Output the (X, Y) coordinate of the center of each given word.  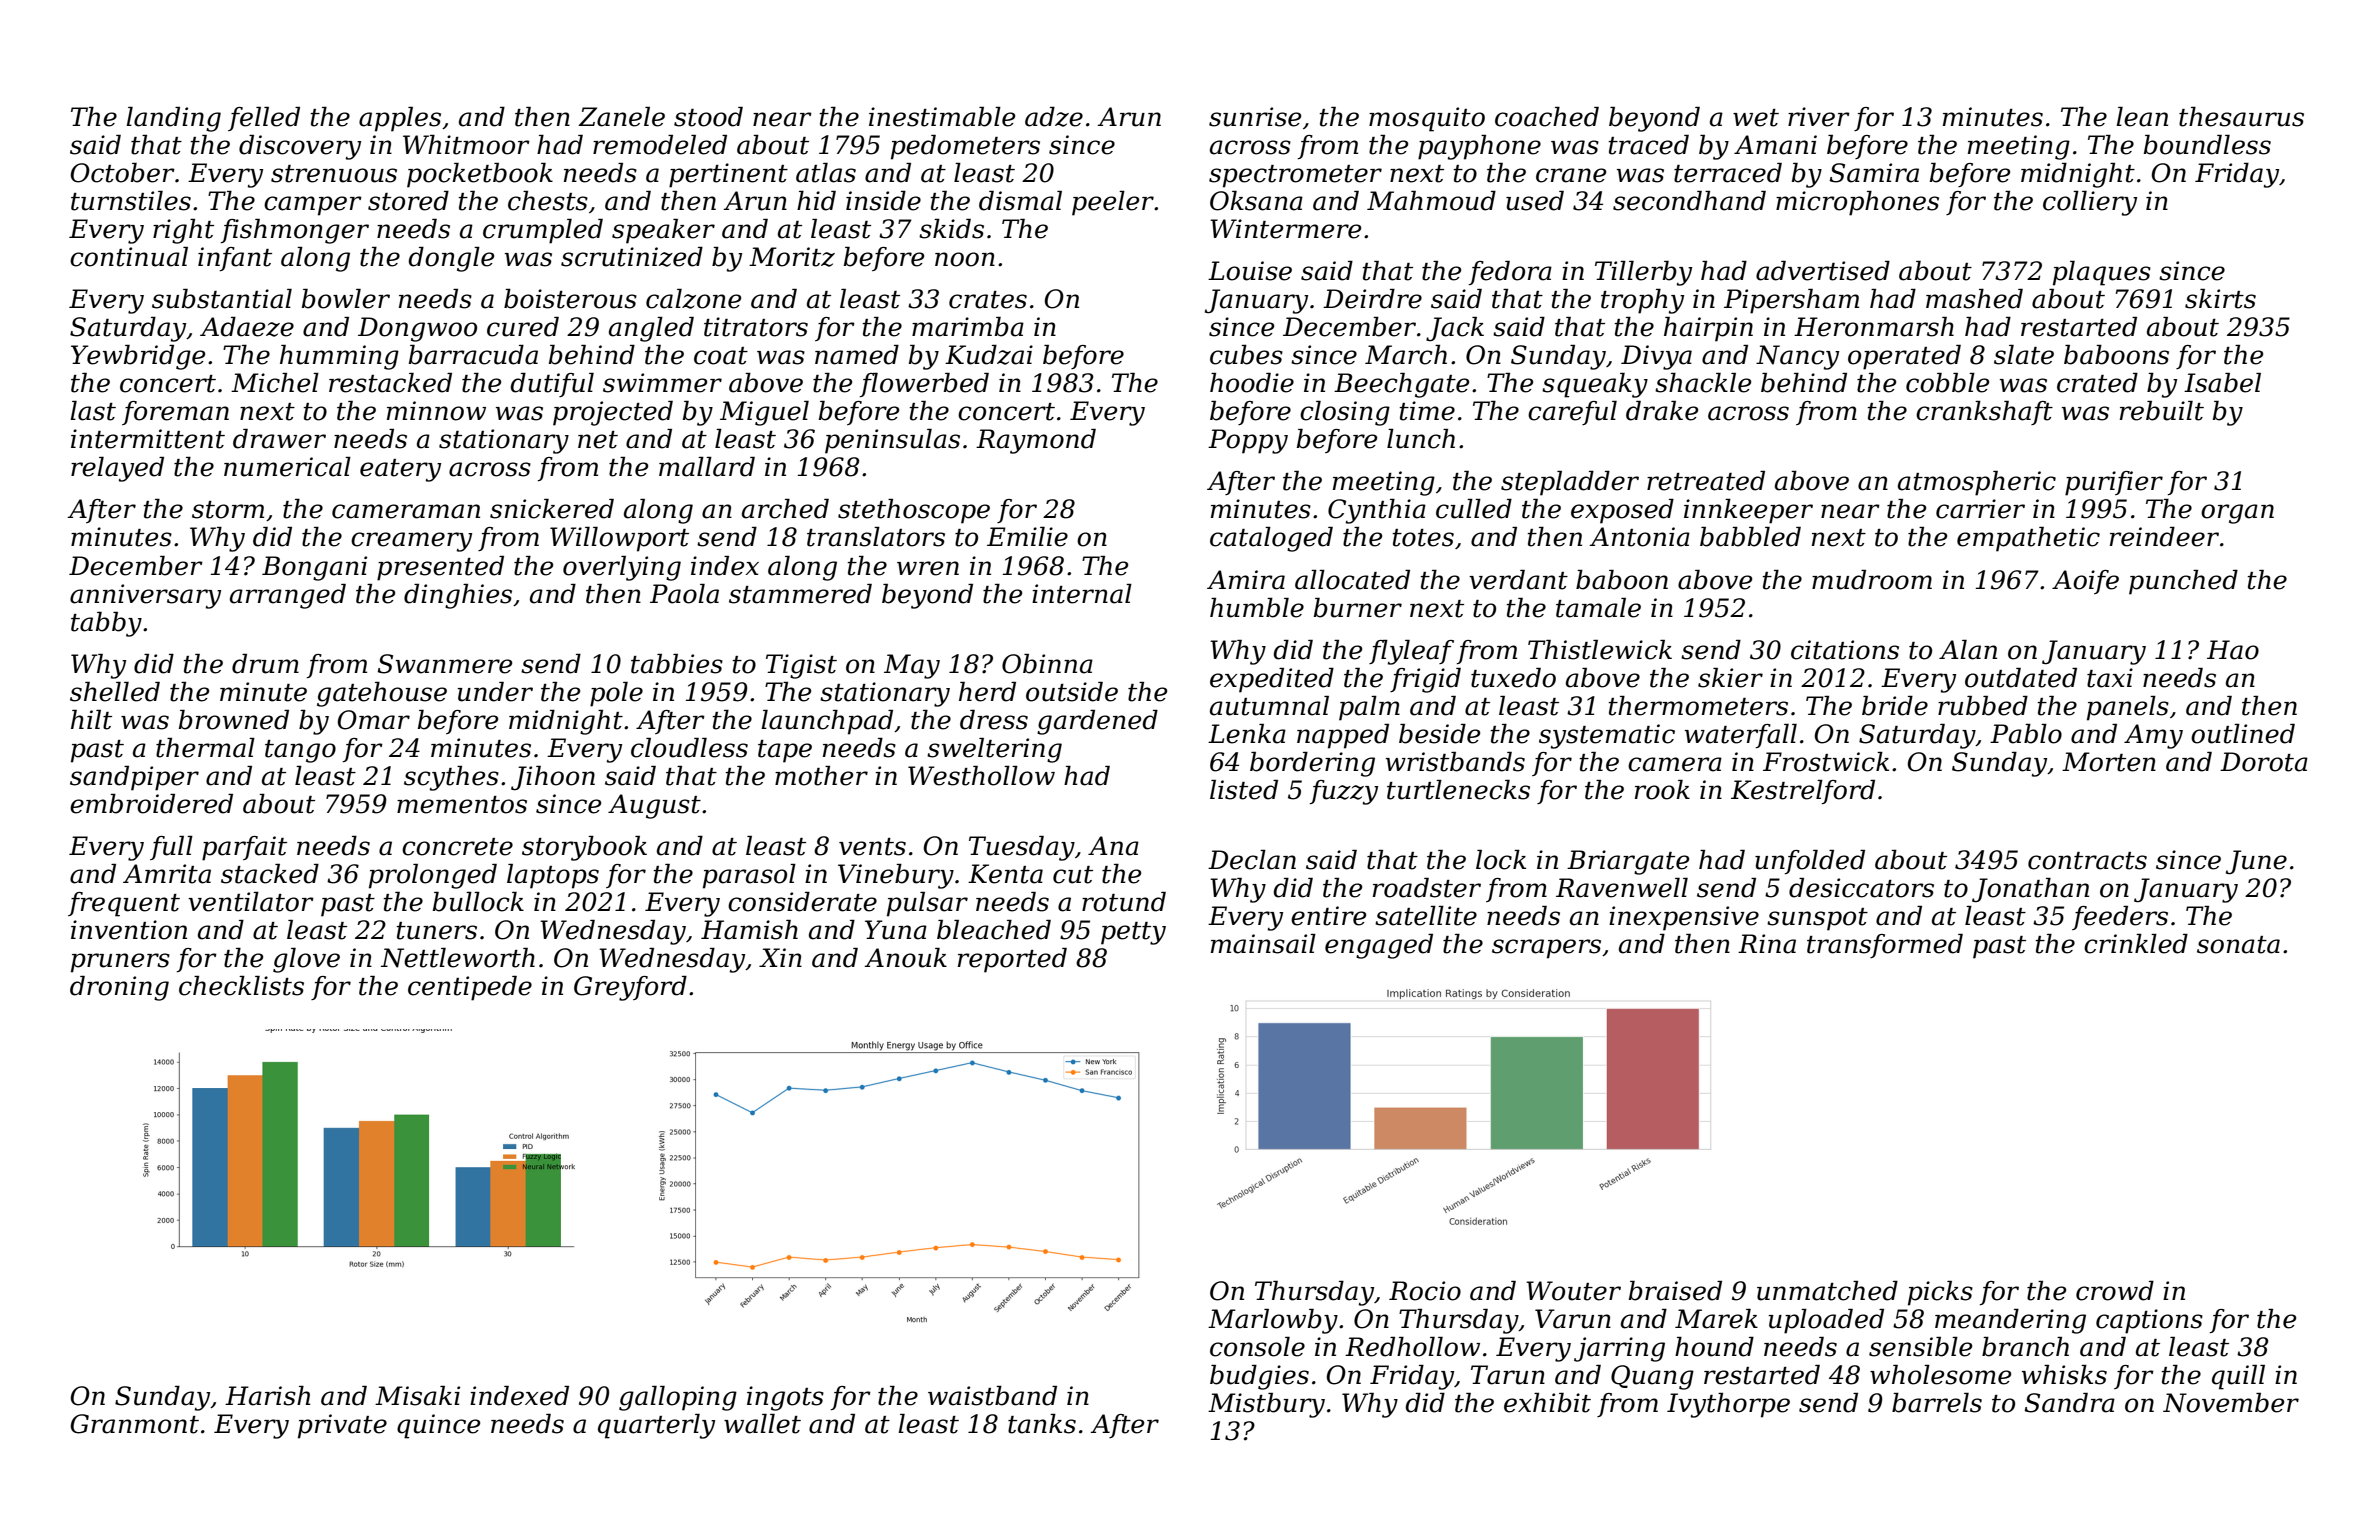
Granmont (135, 1424)
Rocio (1425, 1291)
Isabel (2222, 383)
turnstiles (131, 201)
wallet (762, 1424)
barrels (1937, 1403)
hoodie (1252, 383)
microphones (1857, 203)
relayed (117, 469)
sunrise (1255, 117)
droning (119, 988)
